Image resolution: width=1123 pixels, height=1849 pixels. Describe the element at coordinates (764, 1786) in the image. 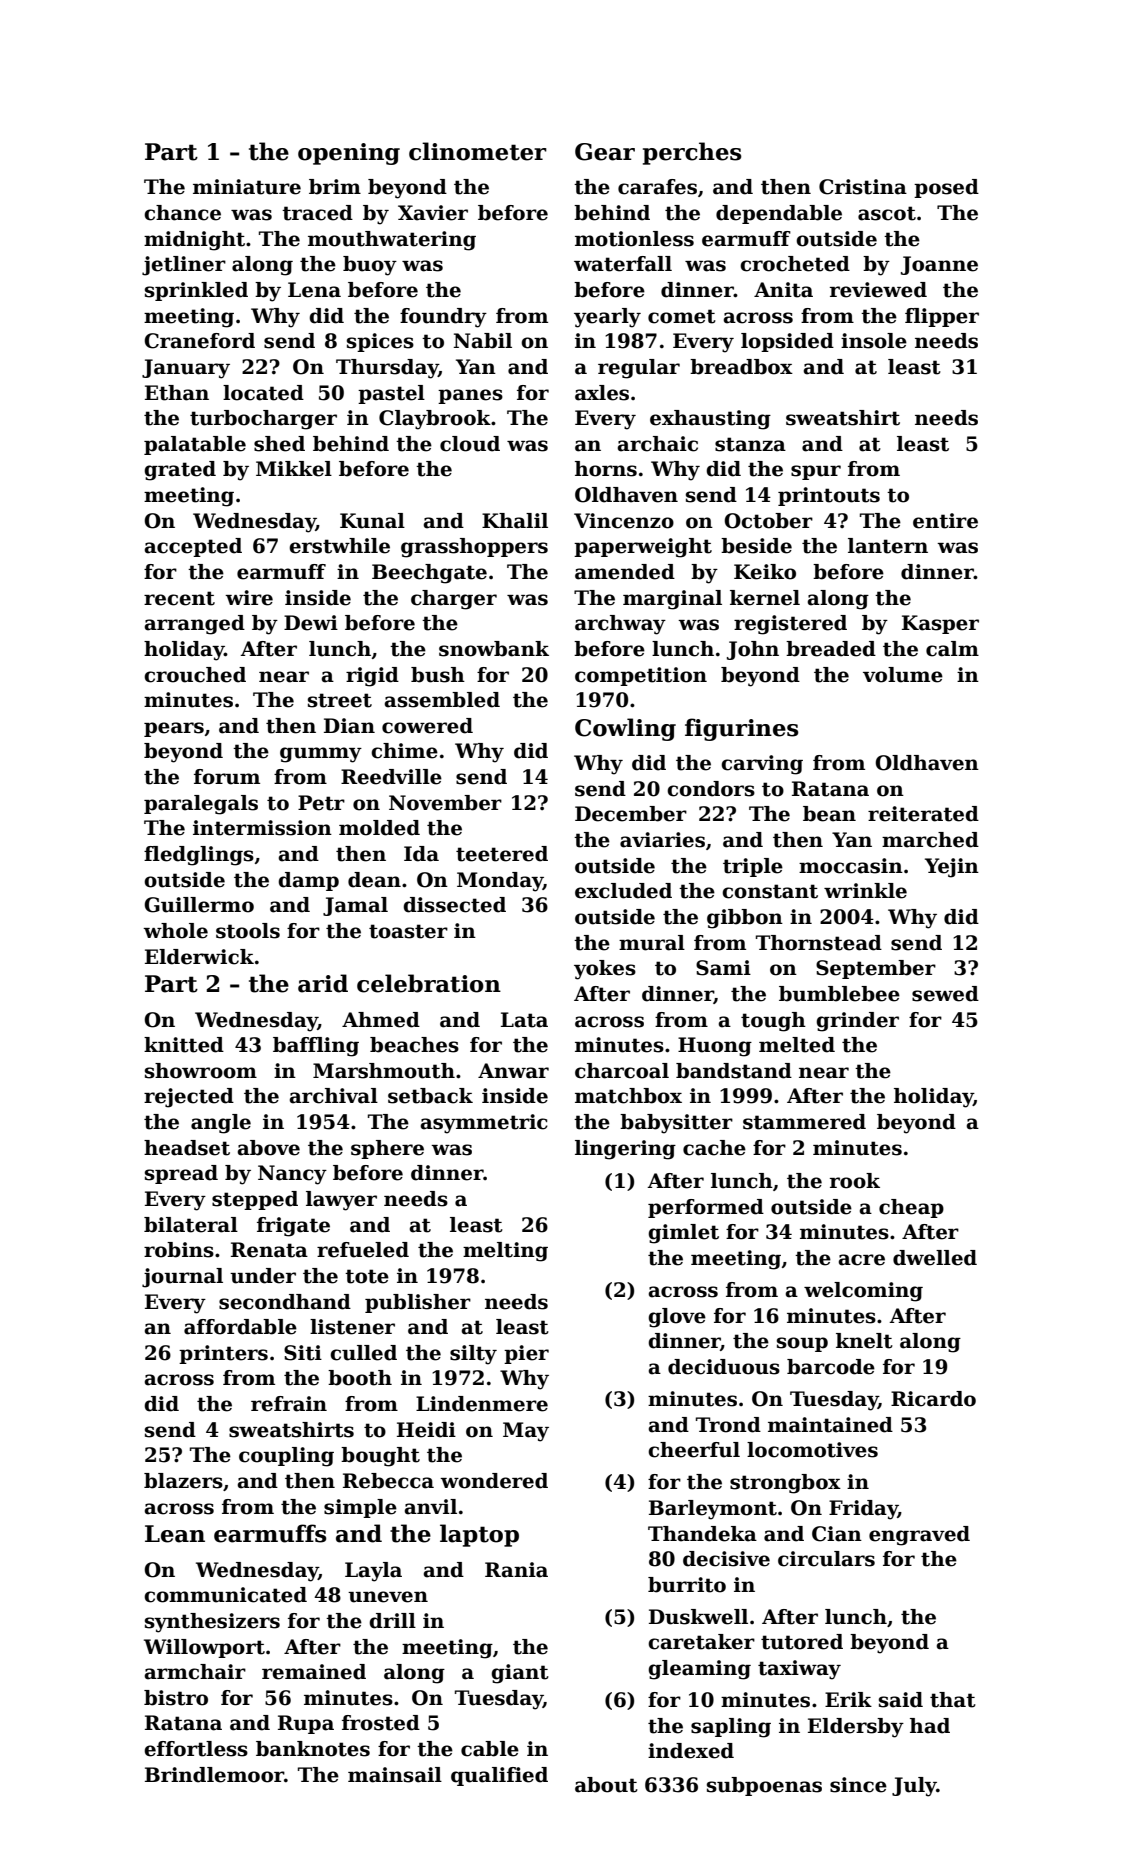

I see `subpoenas` at that location.
